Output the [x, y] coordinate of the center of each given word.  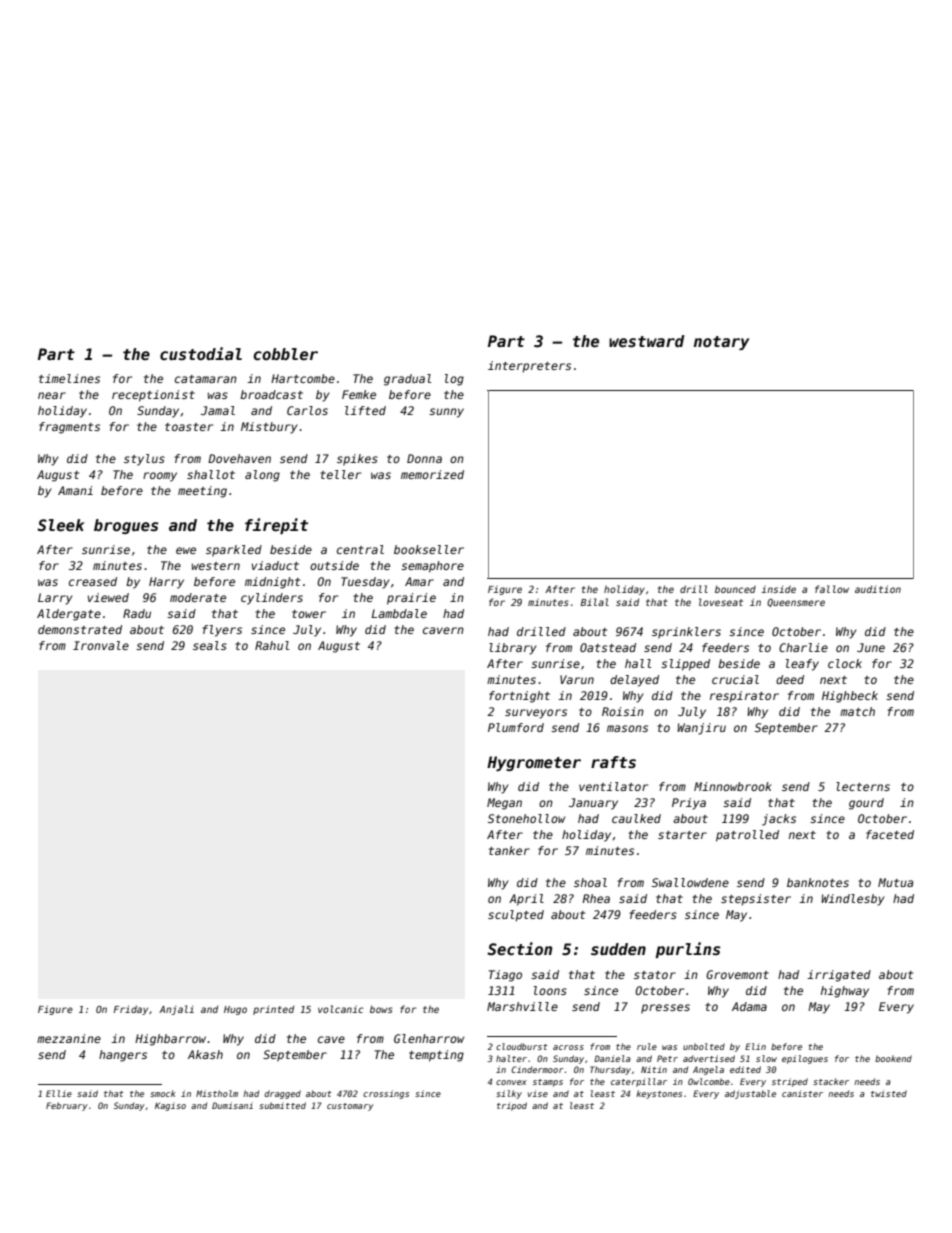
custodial [201, 353]
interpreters [529, 367]
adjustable [750, 1094]
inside [778, 589]
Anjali [176, 1010]
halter [511, 1058]
